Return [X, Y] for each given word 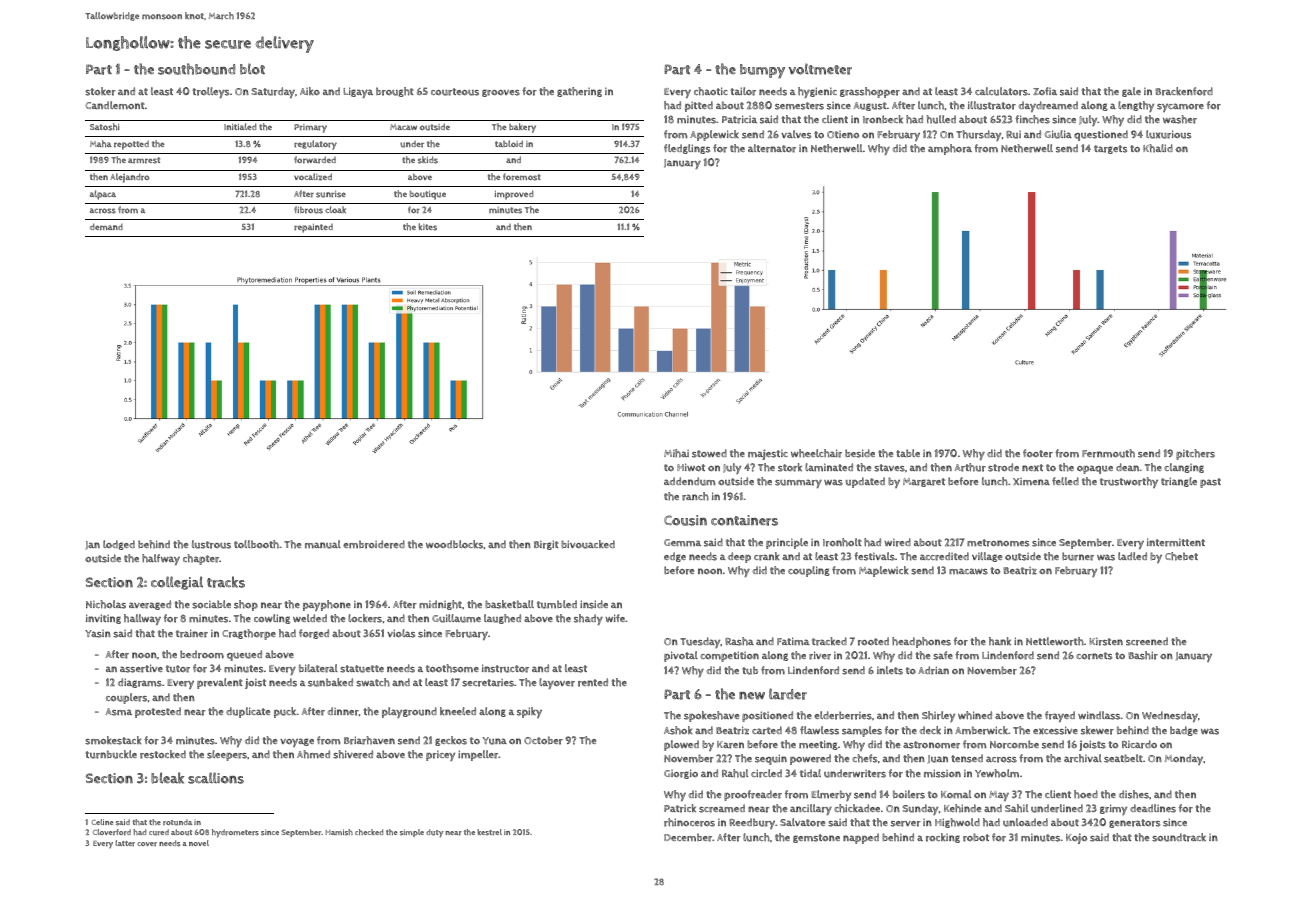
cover [147, 844]
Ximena [1031, 481]
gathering [579, 92]
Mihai [676, 453]
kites [428, 227]
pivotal [681, 656]
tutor [178, 669]
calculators [1001, 91]
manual [323, 544]
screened [1147, 641]
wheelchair [816, 453]
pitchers [1195, 454]
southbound [196, 69]
